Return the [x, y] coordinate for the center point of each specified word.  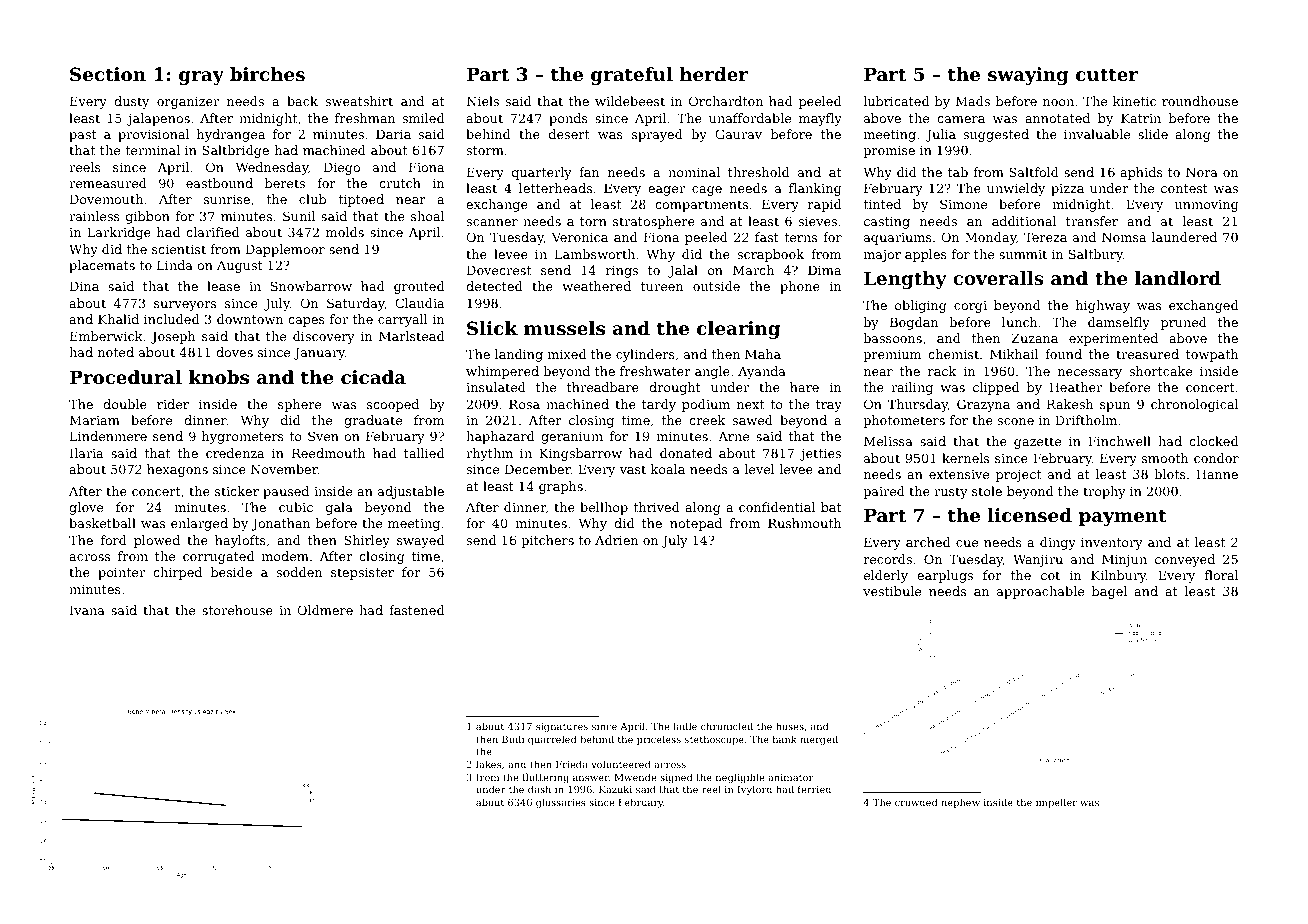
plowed [157, 541]
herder [714, 74]
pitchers [548, 541]
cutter [1107, 74]
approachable [1040, 592]
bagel [1109, 592]
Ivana [87, 610]
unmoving [1206, 206]
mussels [564, 328]
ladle [685, 726]
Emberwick [106, 336]
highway [1103, 306]
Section [108, 74]
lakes [489, 764]
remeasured [108, 183]
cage [707, 191]
